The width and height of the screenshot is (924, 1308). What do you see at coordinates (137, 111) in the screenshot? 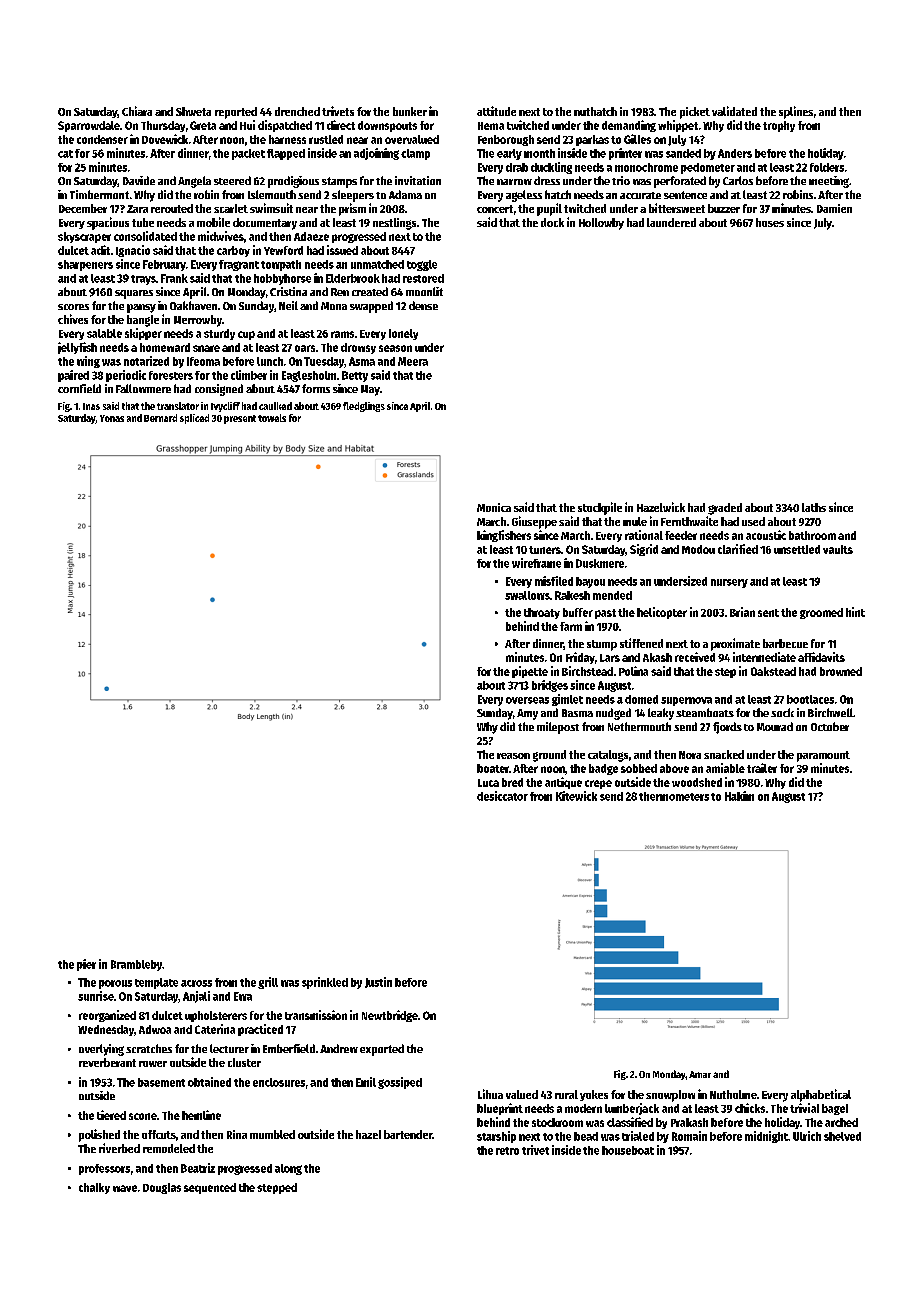
I see `Chiara` at bounding box center [137, 111].
